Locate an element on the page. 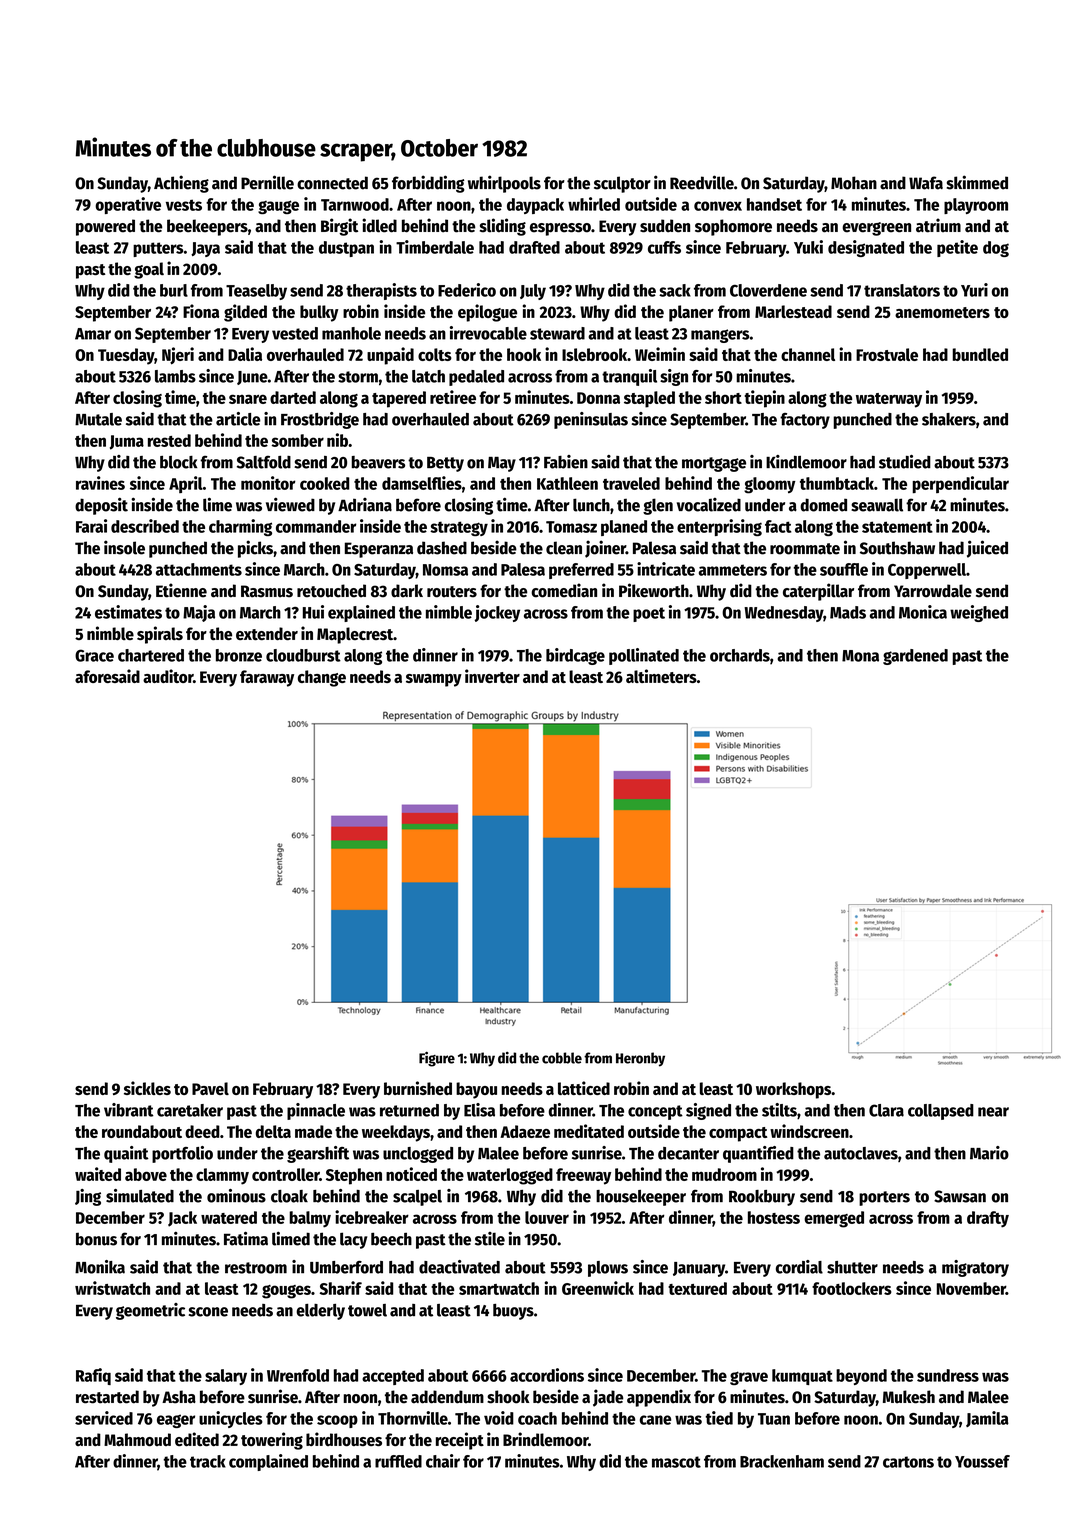  unclogged is located at coordinates (418, 1155).
